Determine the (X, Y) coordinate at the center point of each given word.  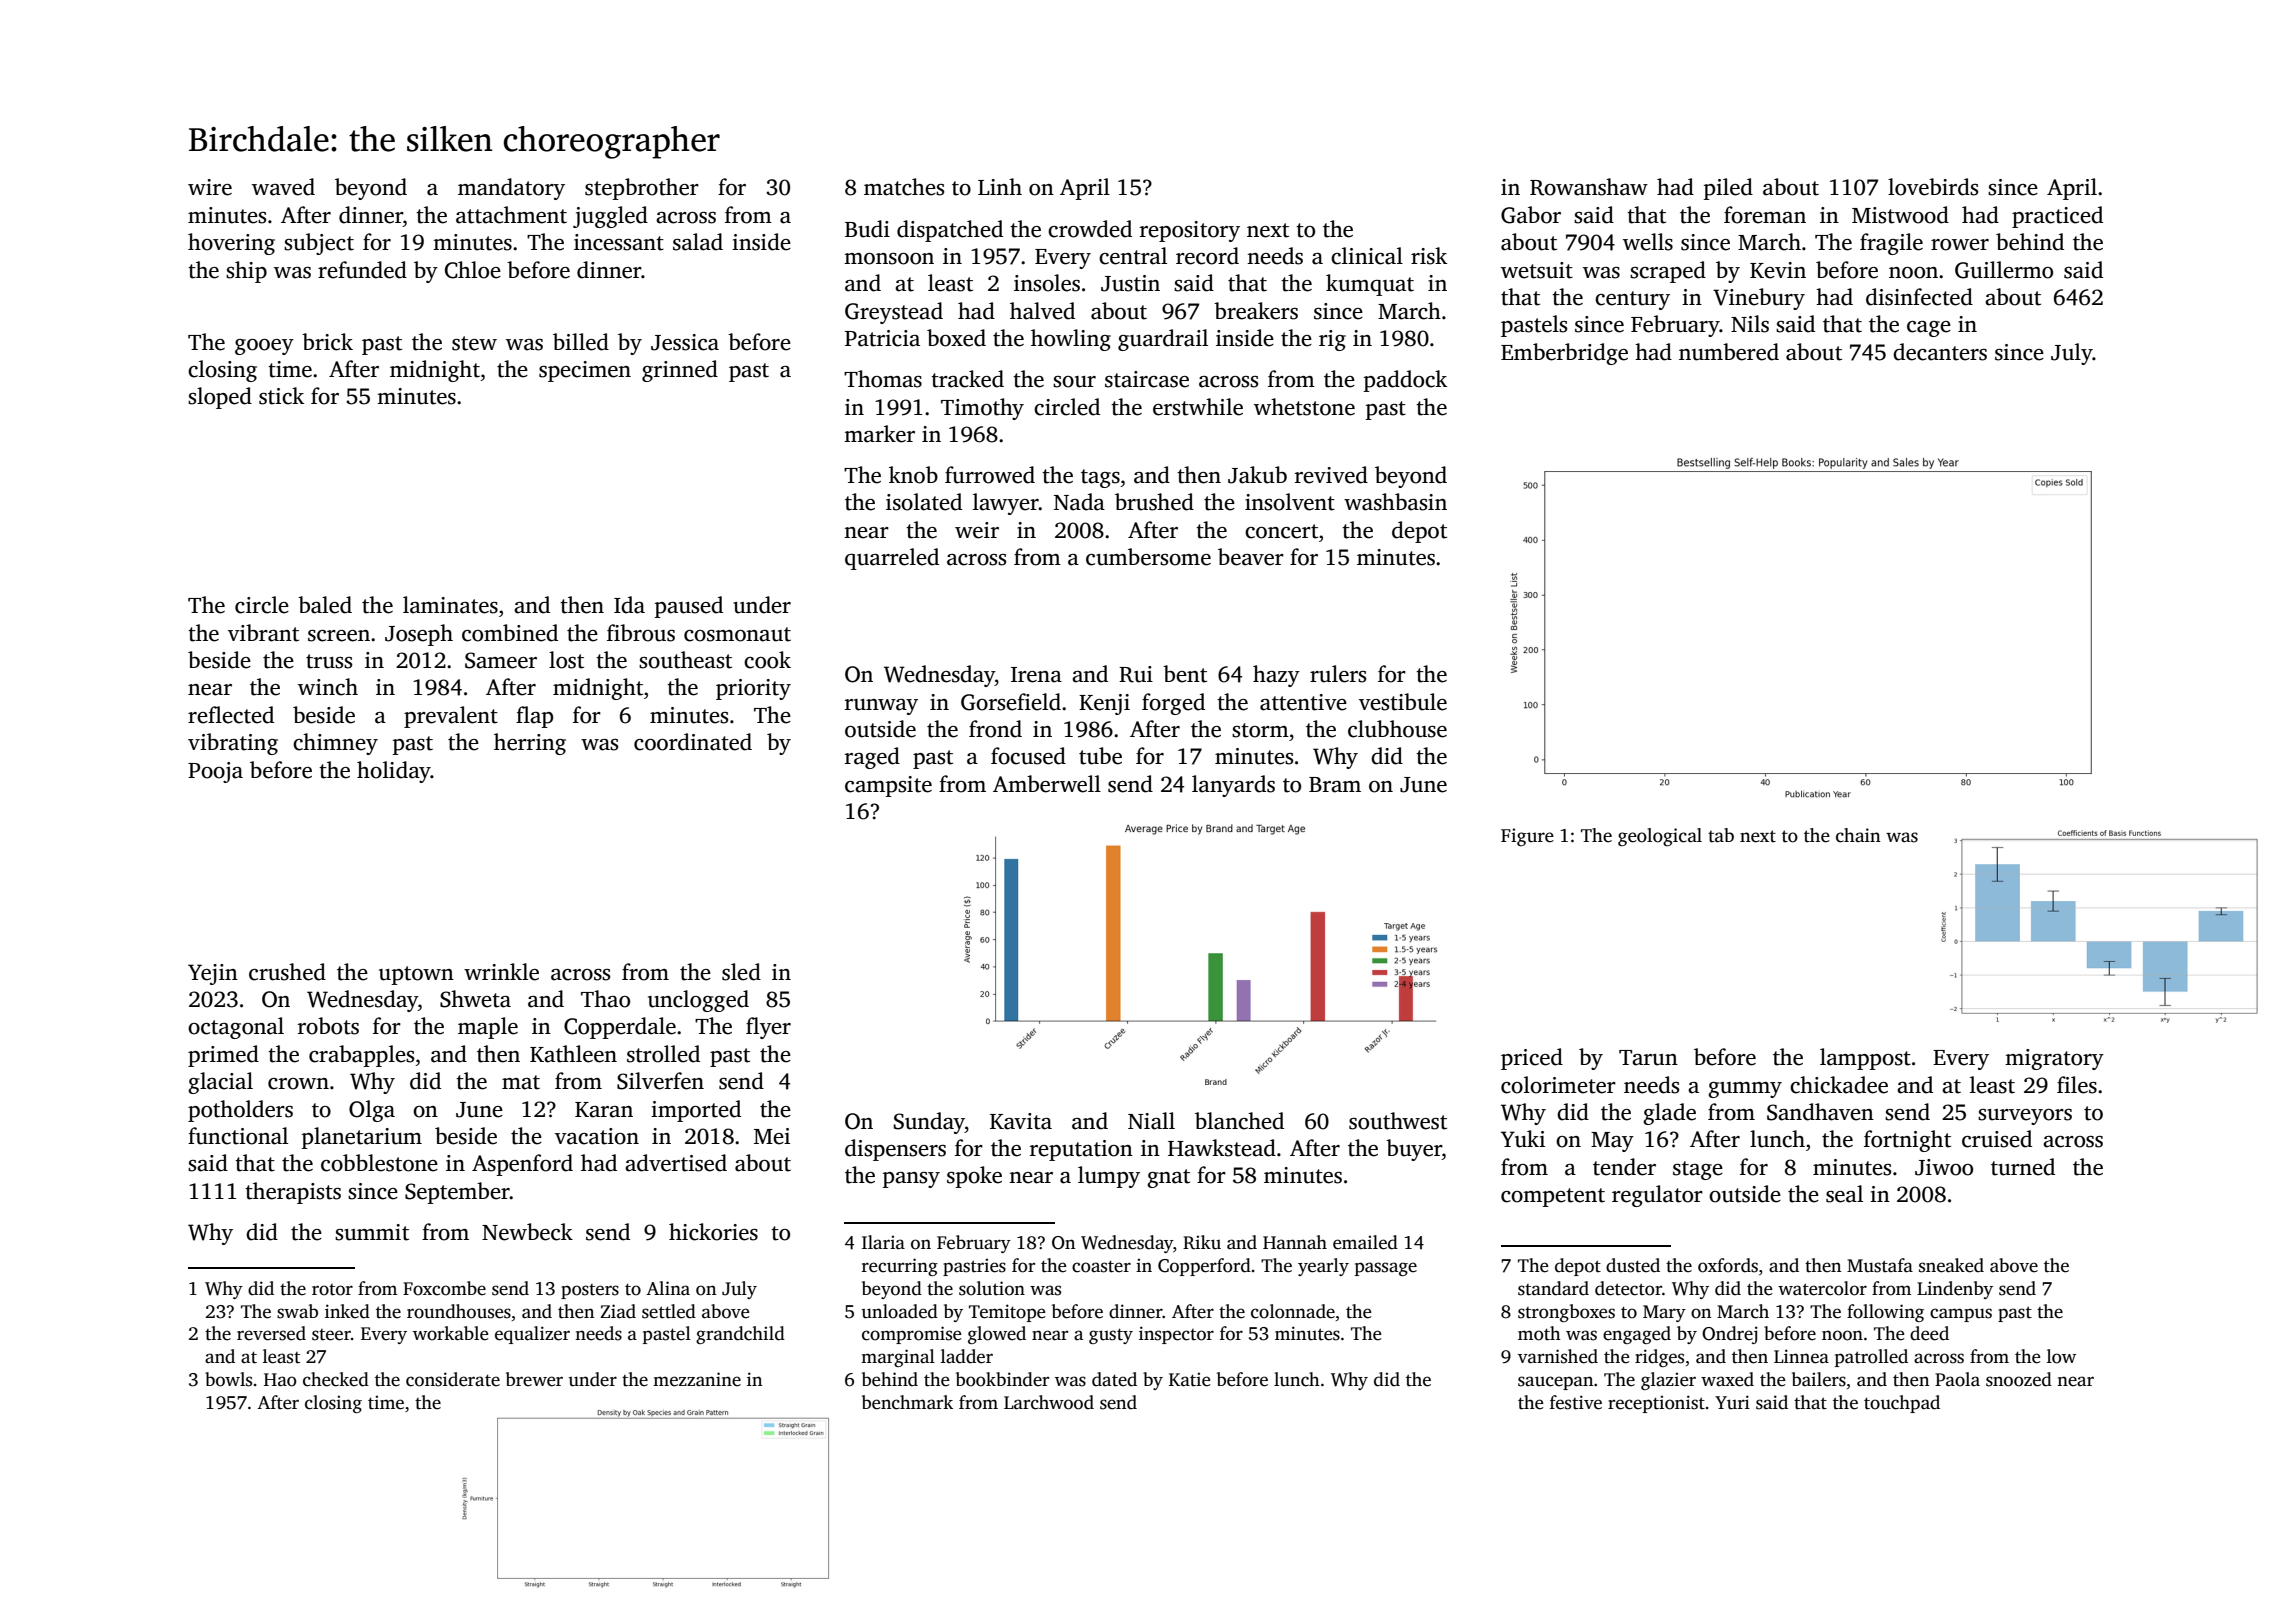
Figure (1527, 837)
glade (1669, 1114)
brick (327, 342)
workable (451, 1333)
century (1632, 300)
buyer (1414, 1150)
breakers (1256, 311)
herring (530, 744)
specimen (585, 371)
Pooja (215, 772)
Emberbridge (1564, 354)
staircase (1147, 379)
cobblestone (379, 1163)
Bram (1335, 785)
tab (1721, 835)
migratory (2054, 1059)
